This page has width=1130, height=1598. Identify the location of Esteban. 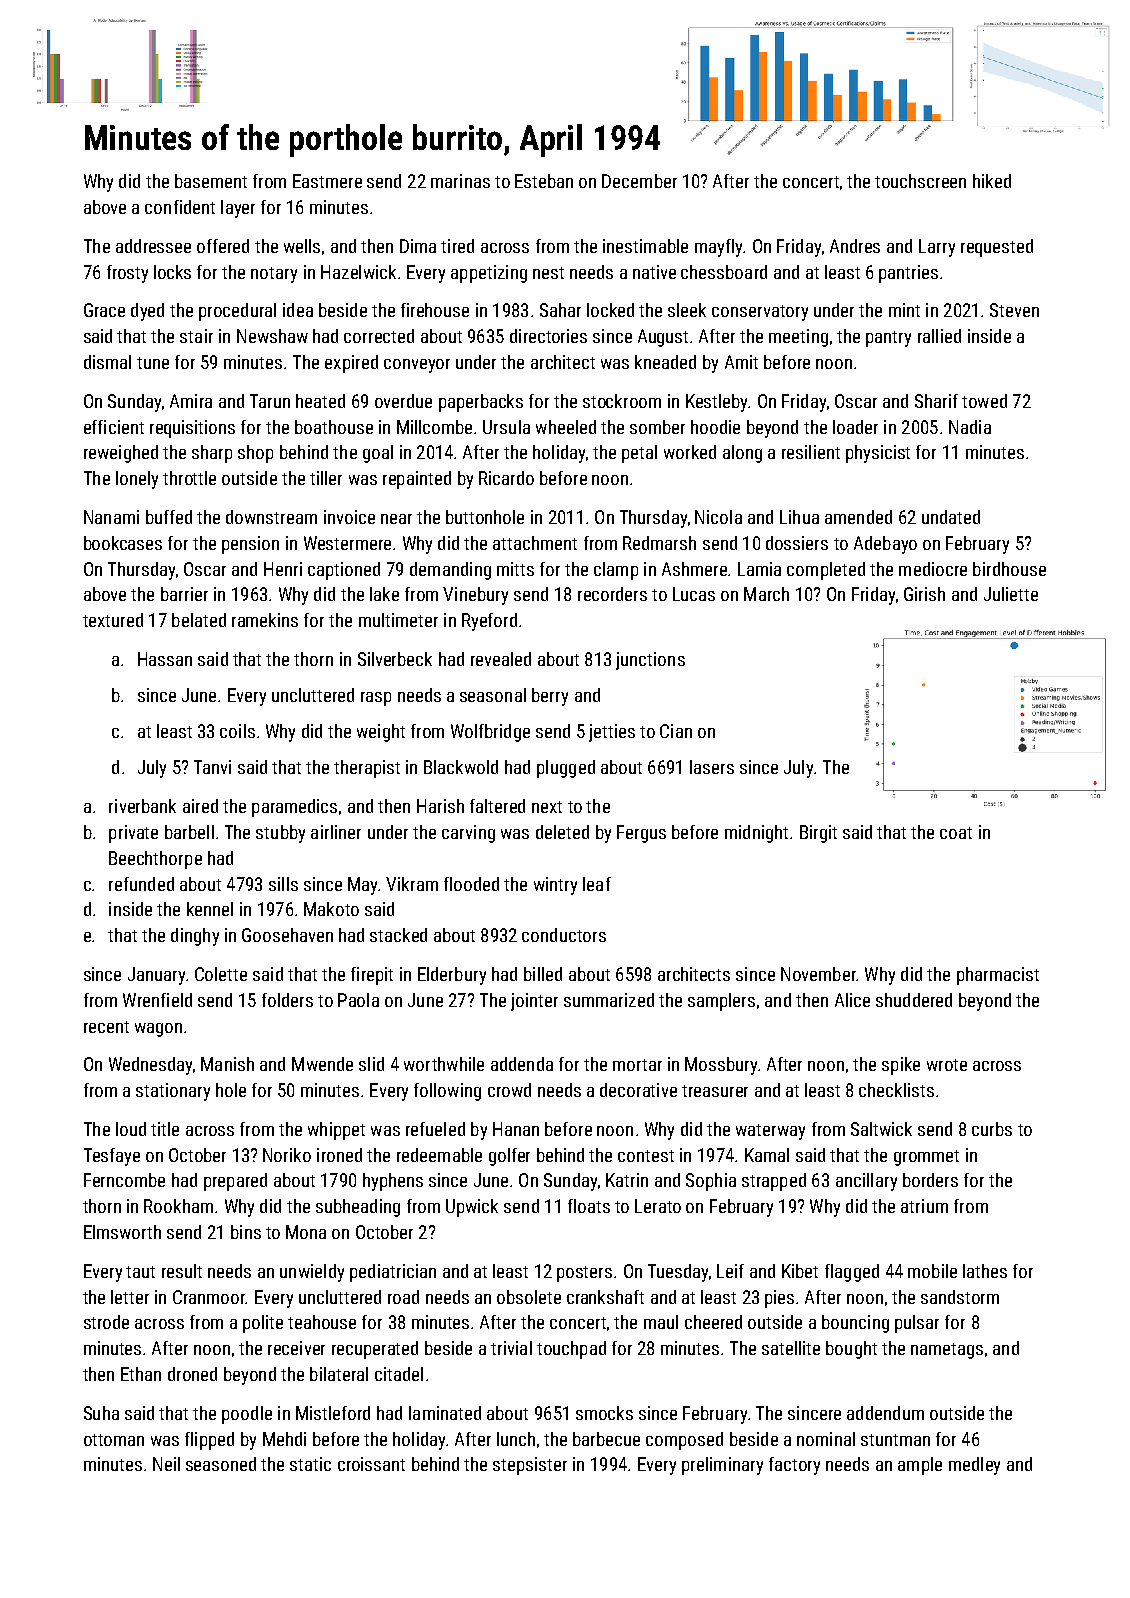
(544, 181).
